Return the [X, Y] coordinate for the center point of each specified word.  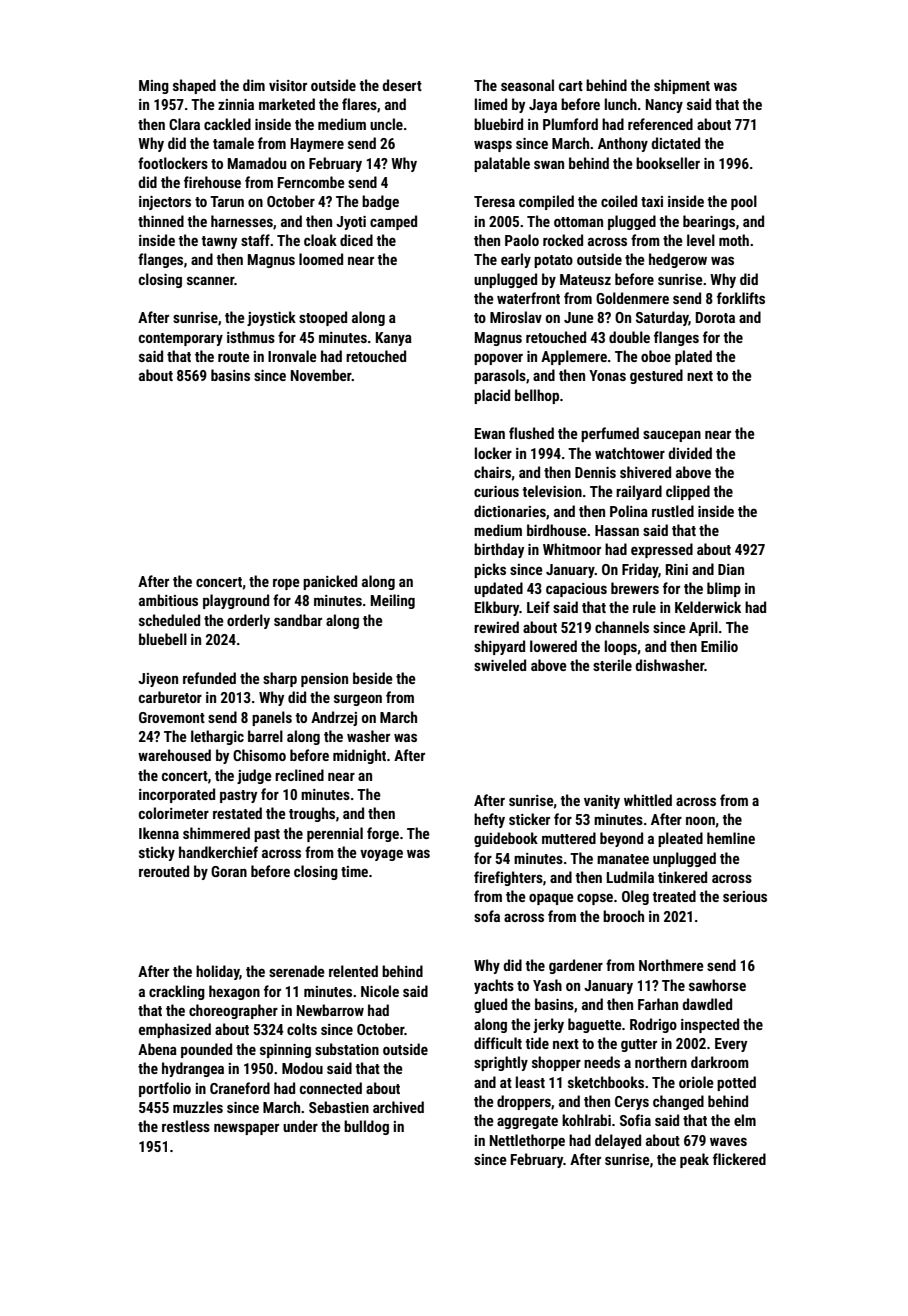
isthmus [251, 337]
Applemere [574, 357]
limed [491, 104]
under [300, 1126]
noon [700, 820]
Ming [154, 87]
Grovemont [172, 717]
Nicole [380, 991]
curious [496, 491]
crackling [177, 992]
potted [736, 1083]
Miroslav [516, 317]
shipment [682, 86]
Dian [731, 569]
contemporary [181, 339]
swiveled [500, 665]
